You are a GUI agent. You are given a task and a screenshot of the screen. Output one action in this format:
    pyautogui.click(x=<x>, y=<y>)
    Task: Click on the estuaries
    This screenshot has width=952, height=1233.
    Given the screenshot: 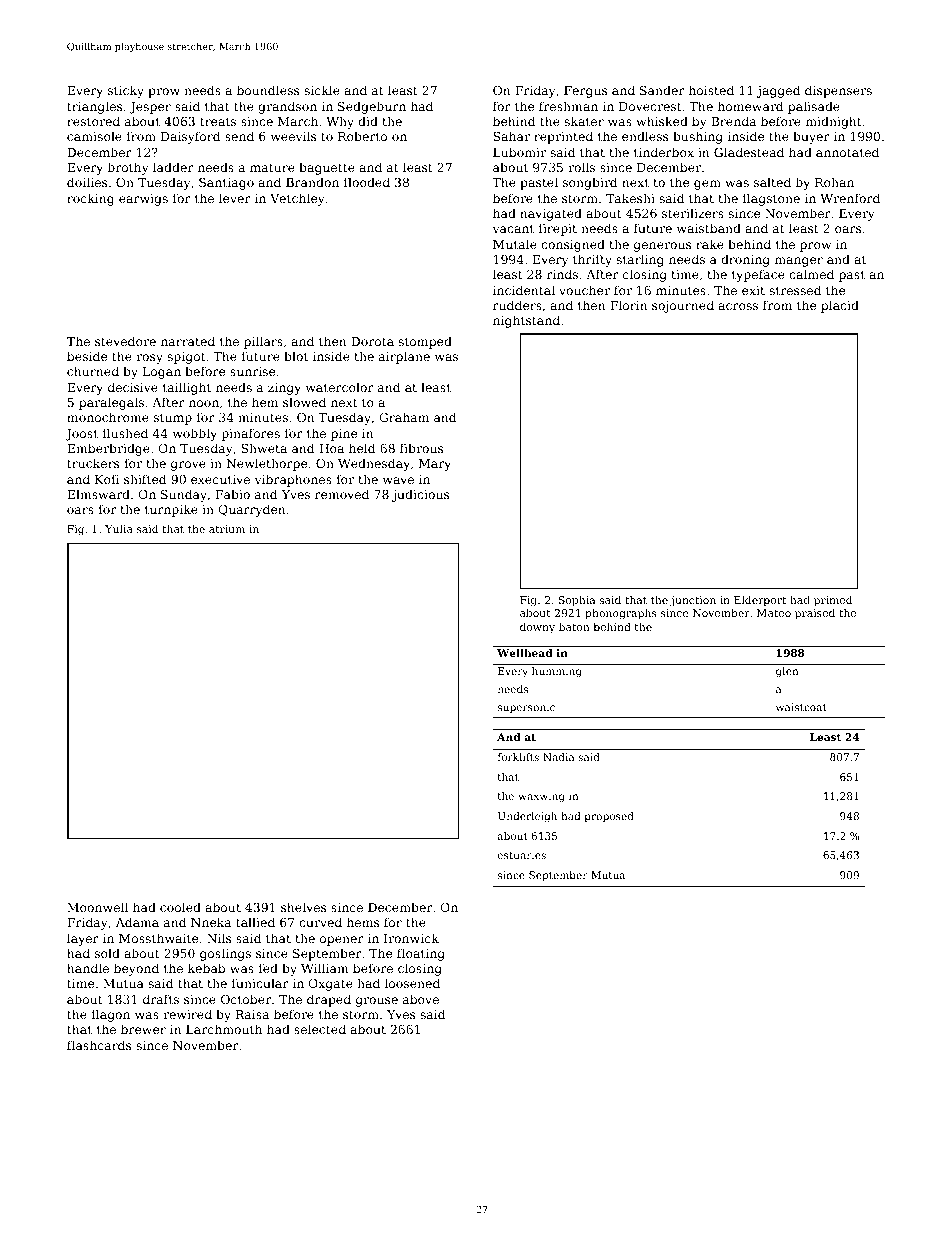 What is the action you would take?
    pyautogui.click(x=522, y=855)
